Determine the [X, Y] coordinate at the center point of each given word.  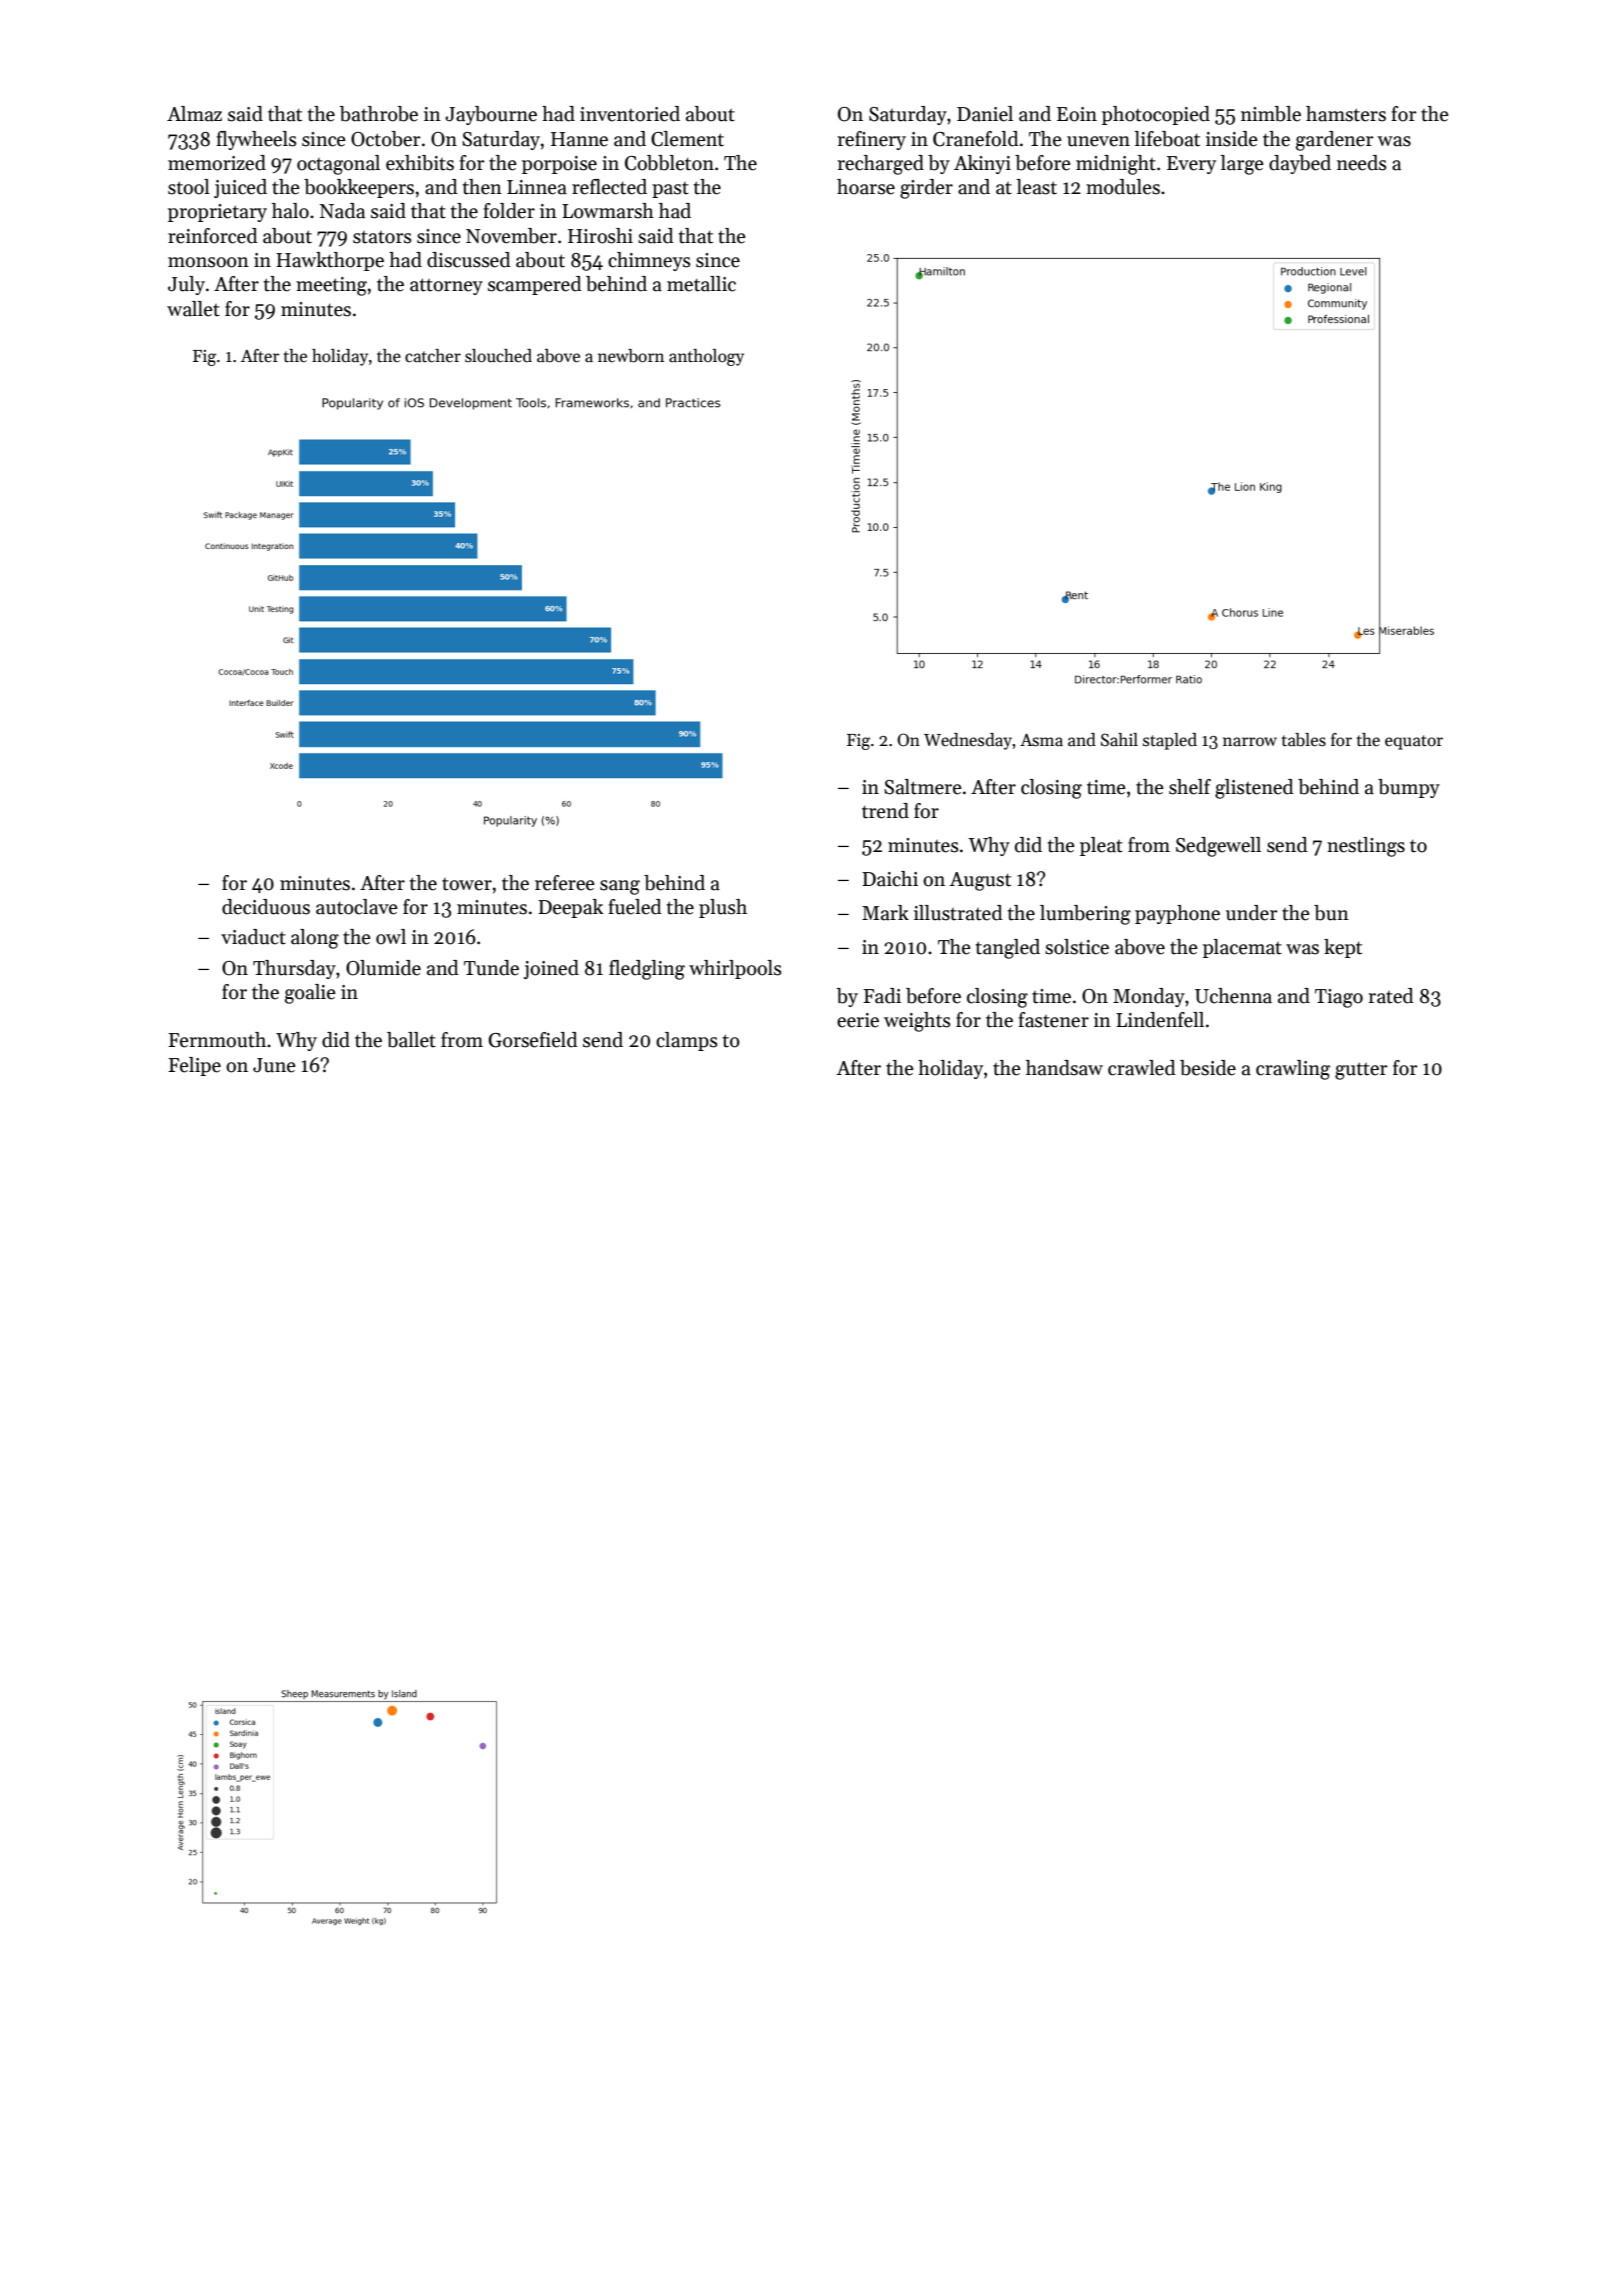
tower [467, 884]
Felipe [194, 1066]
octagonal [338, 165]
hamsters [1346, 114]
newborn [631, 356]
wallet [193, 309]
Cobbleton [669, 163]
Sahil [1119, 740]
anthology [706, 357]
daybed [1300, 164]
